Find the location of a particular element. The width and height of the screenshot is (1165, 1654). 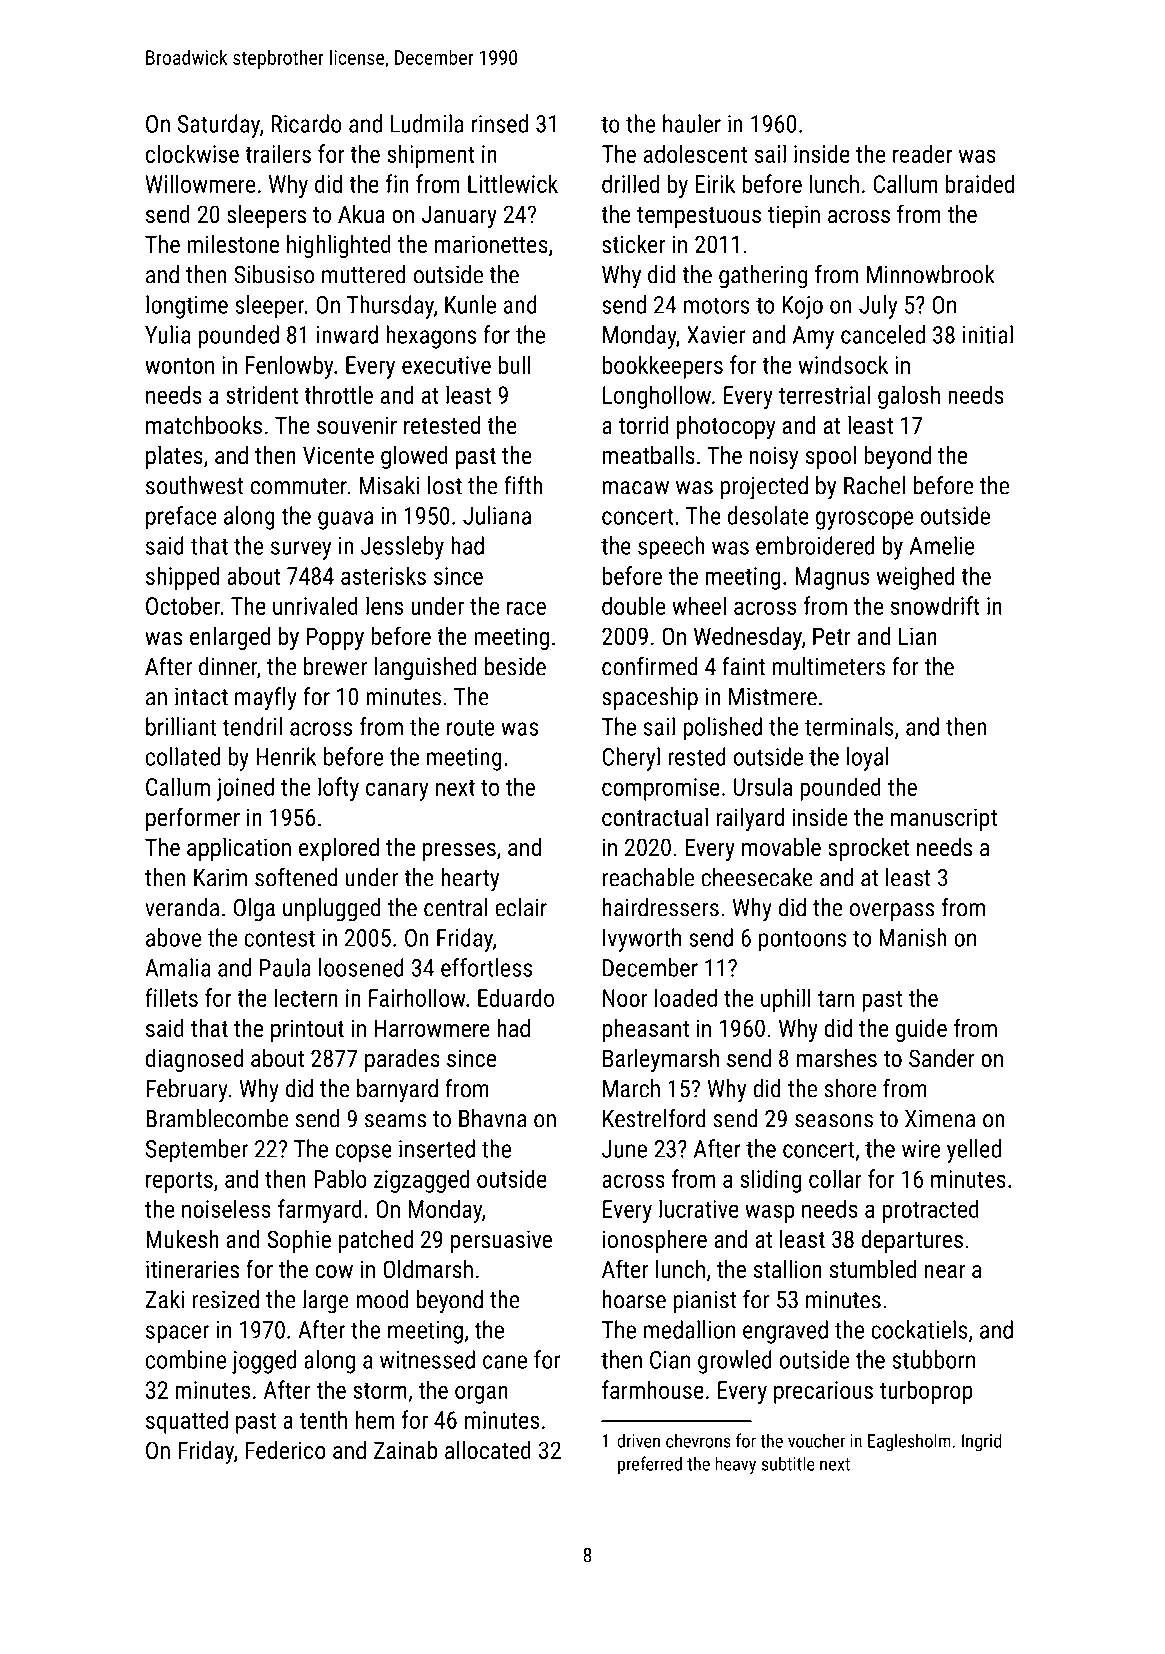

Amelie is located at coordinates (942, 545).
